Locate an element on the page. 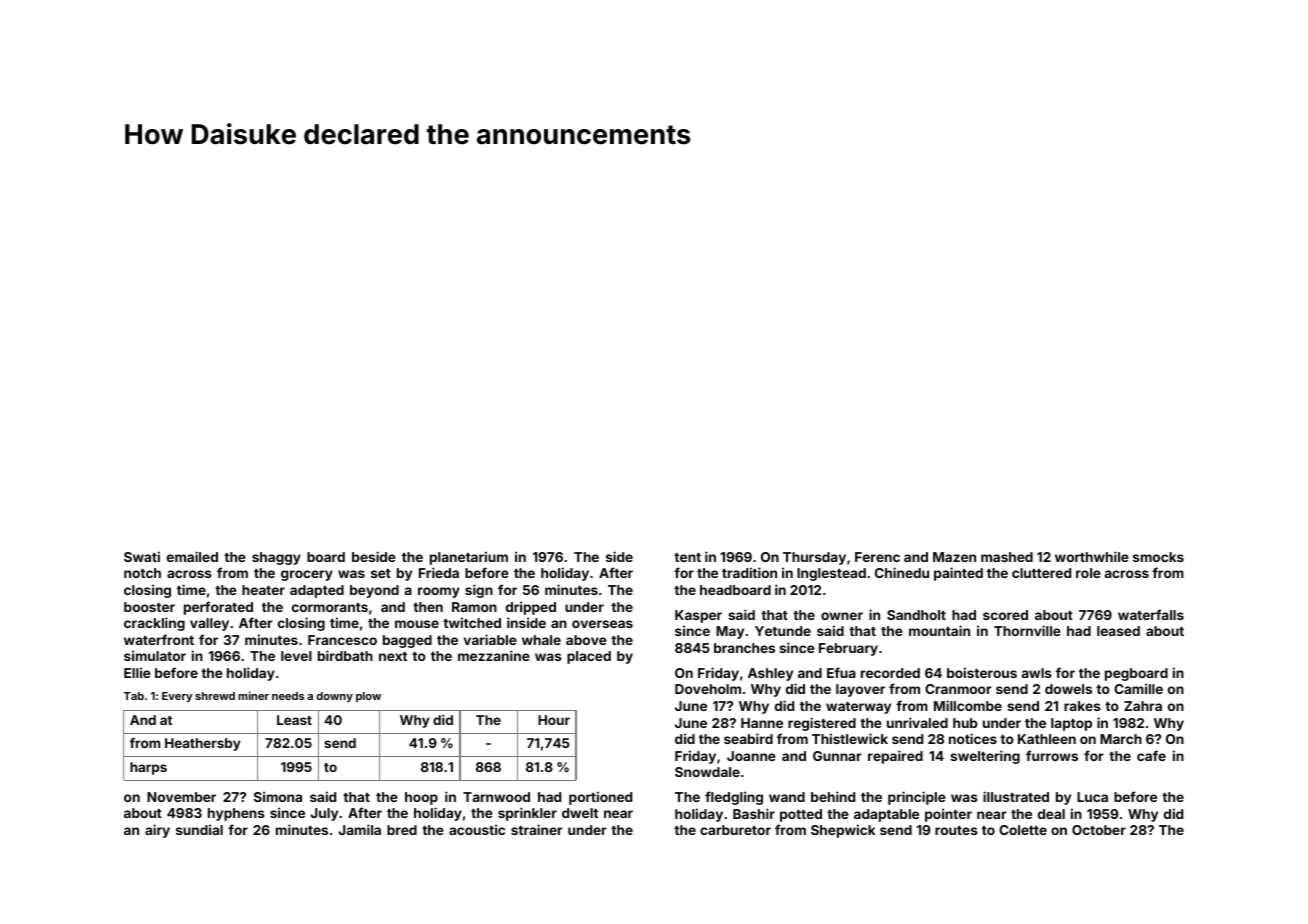 The height and width of the page is (924, 1308). dwelt is located at coordinates (580, 813).
